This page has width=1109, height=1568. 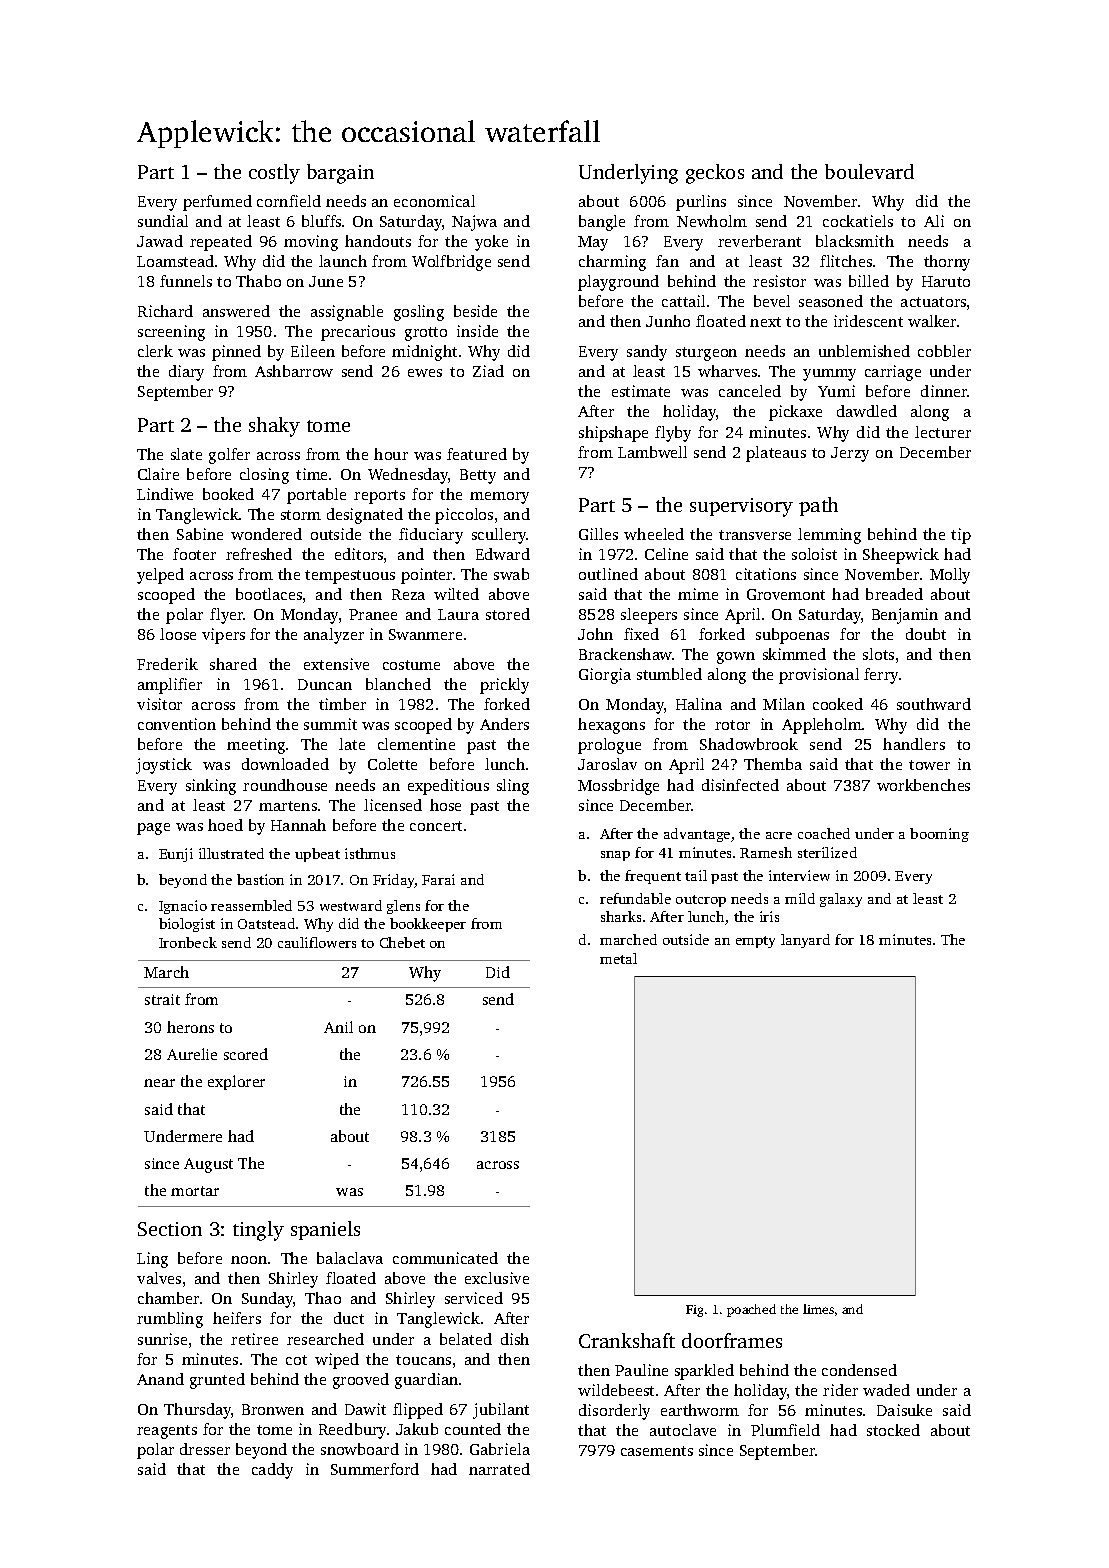 What do you see at coordinates (618, 958) in the page?
I see `metal` at bounding box center [618, 958].
